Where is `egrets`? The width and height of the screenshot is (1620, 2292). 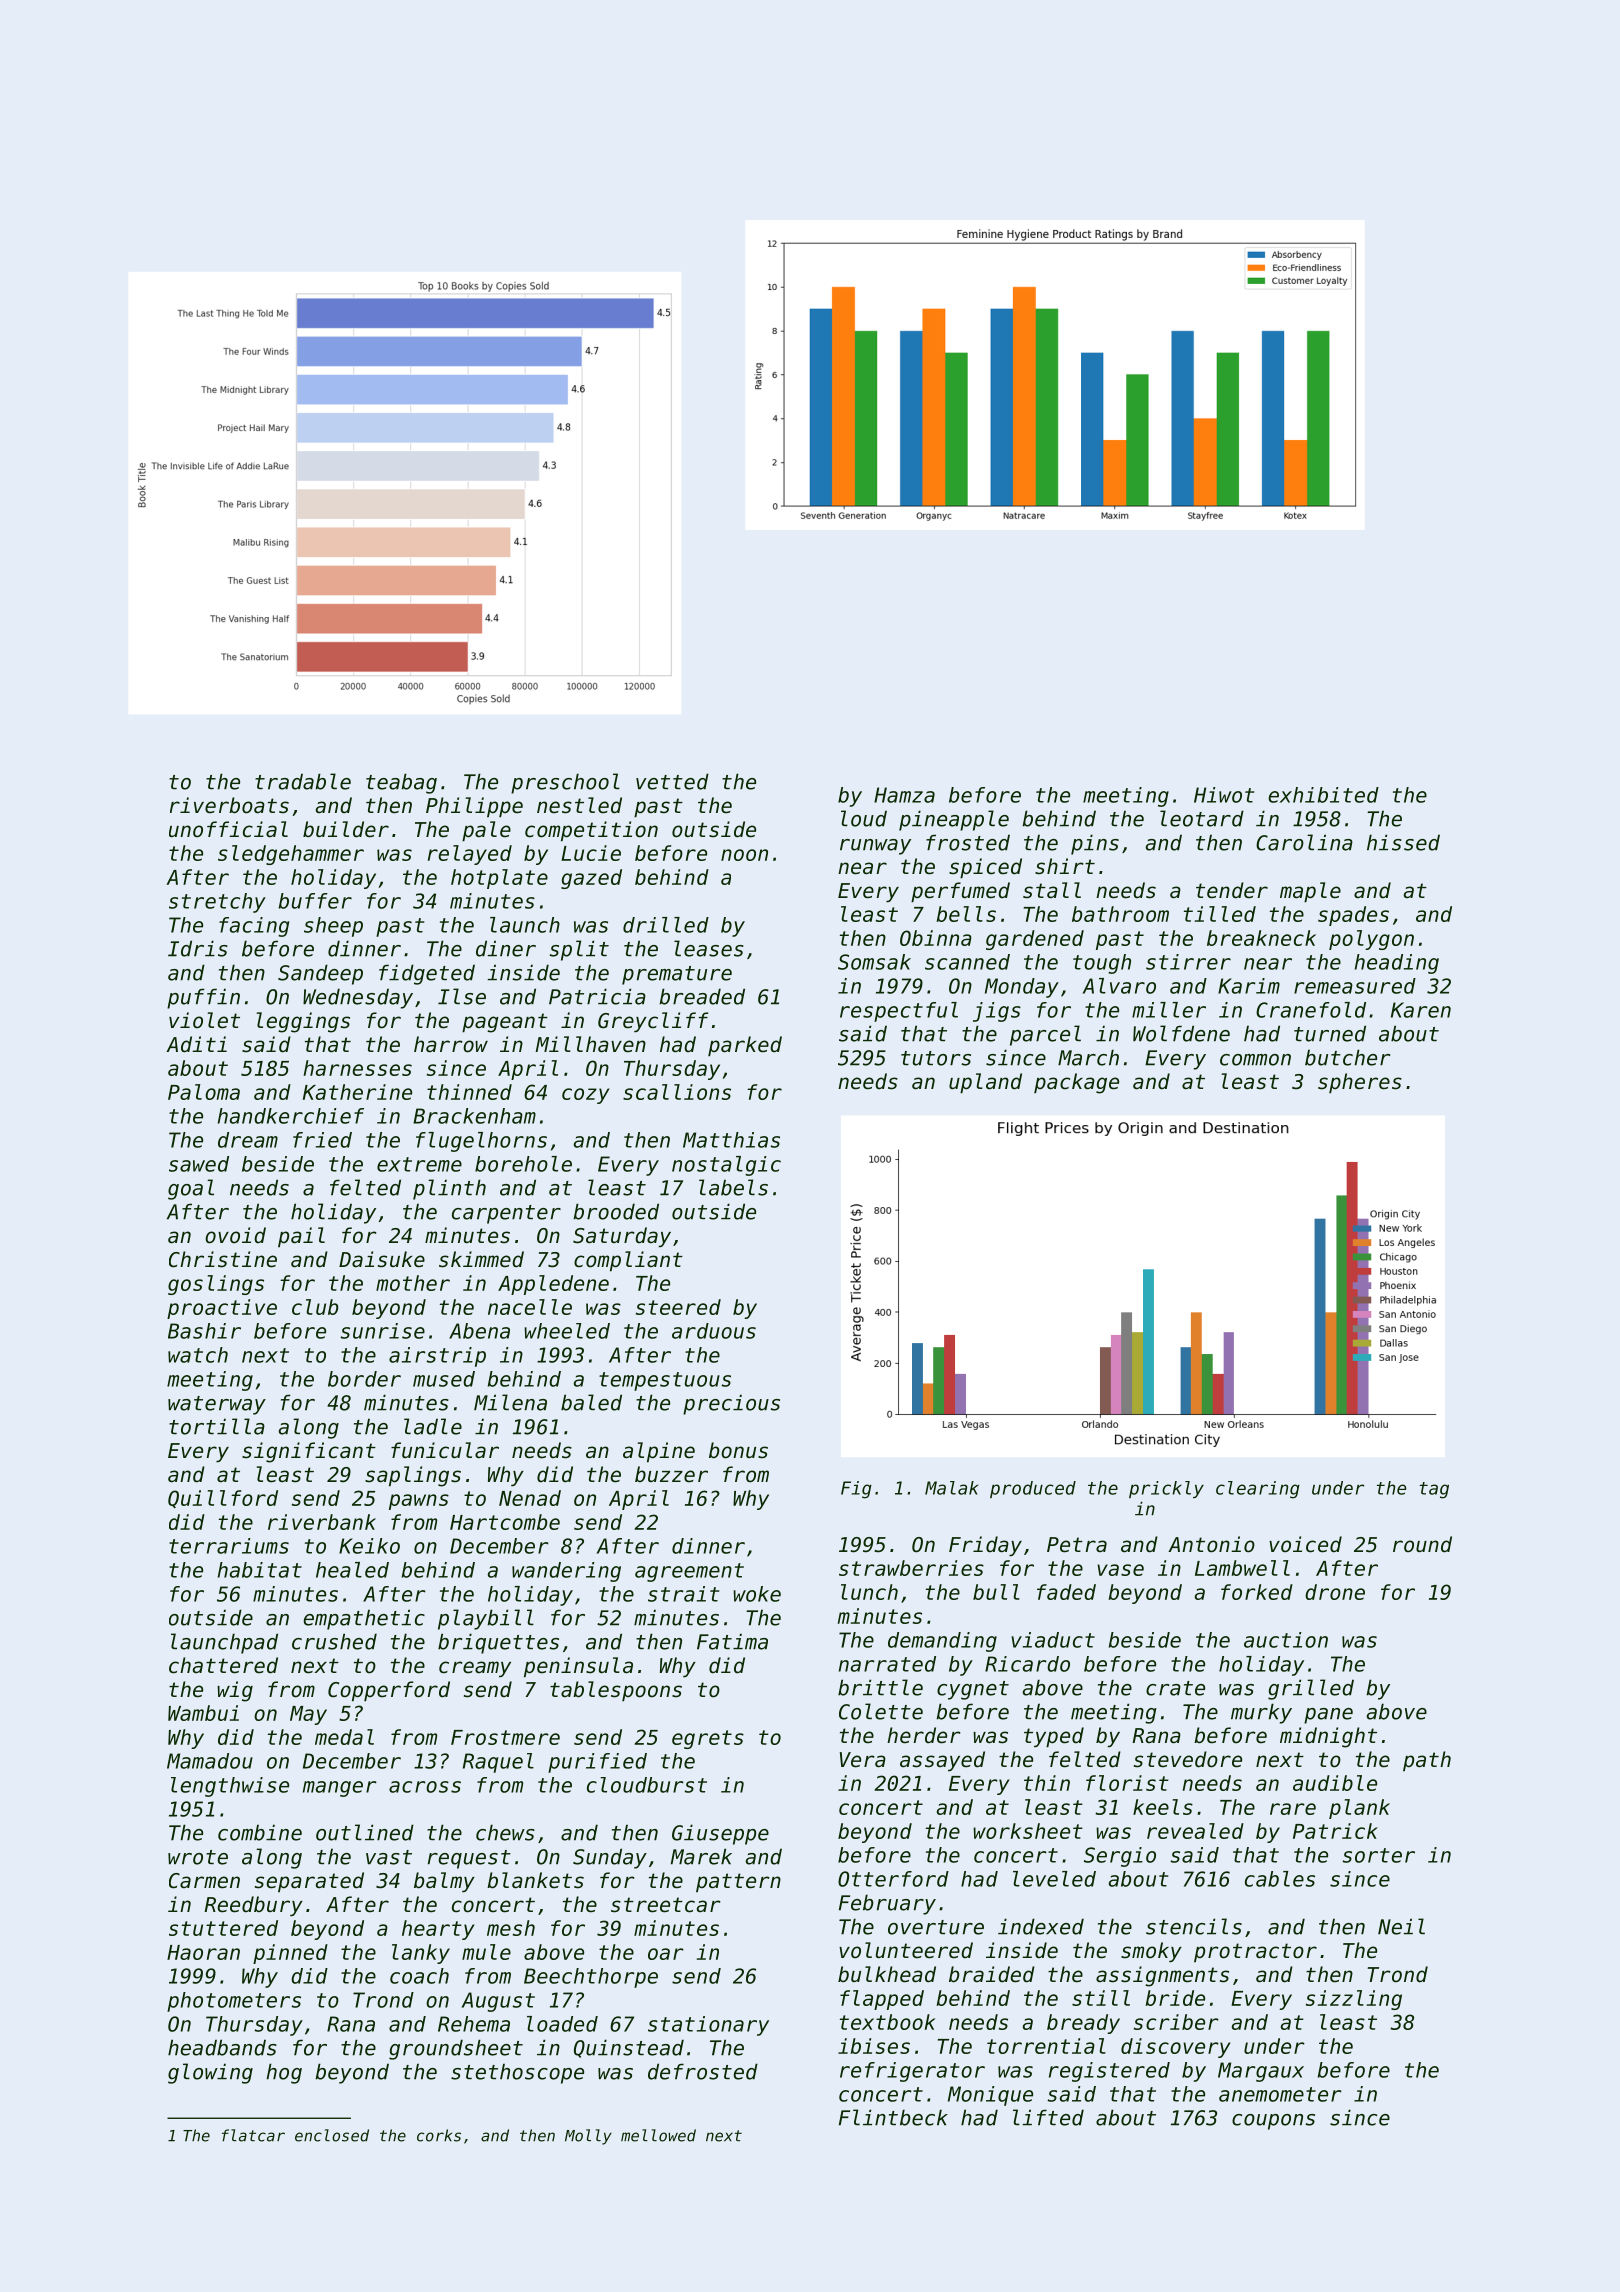
egrets is located at coordinates (708, 1739).
